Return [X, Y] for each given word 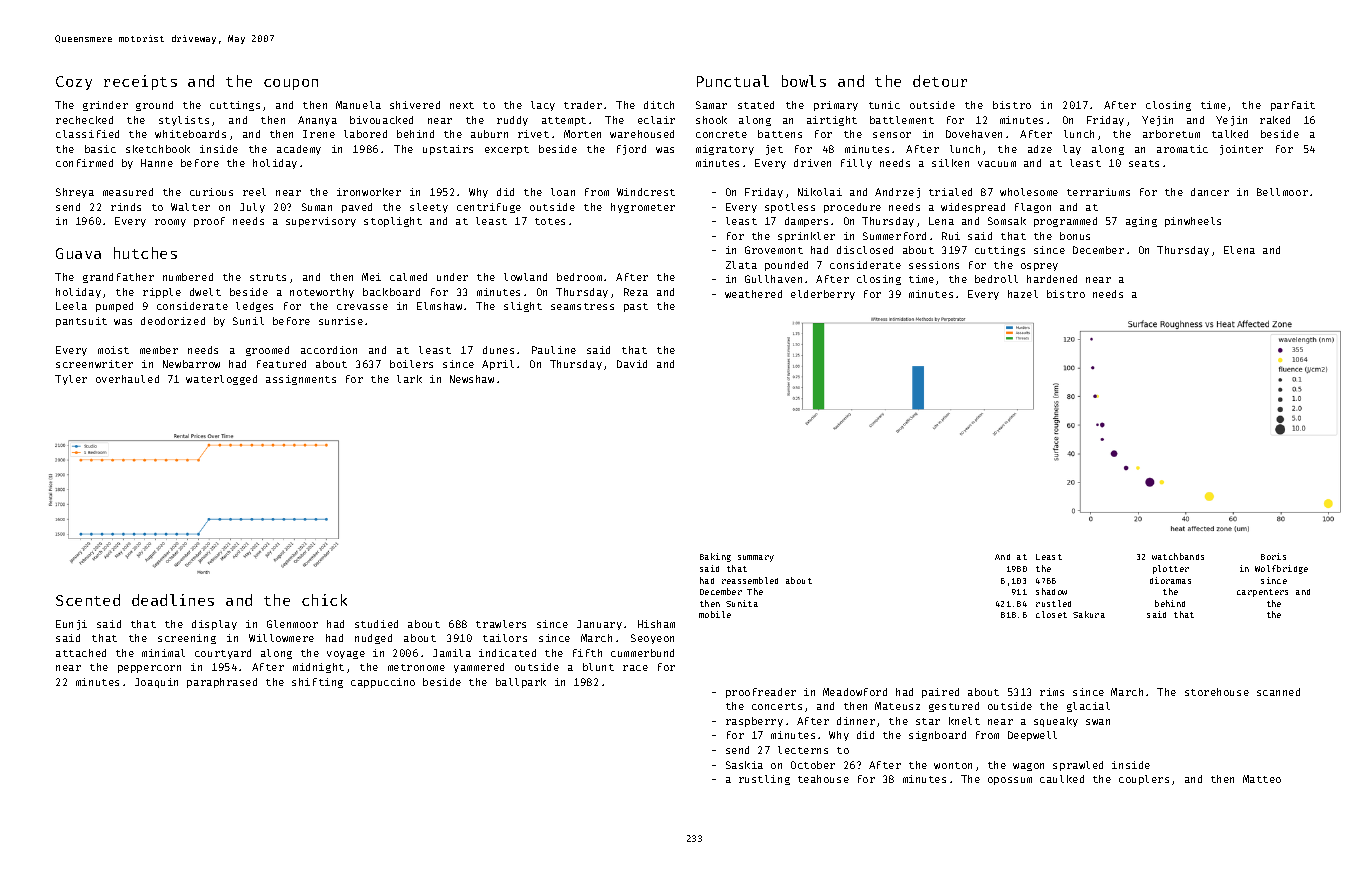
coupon [291, 84]
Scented [88, 600]
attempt [564, 121]
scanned [1278, 692]
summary [756, 558]
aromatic [1182, 149]
